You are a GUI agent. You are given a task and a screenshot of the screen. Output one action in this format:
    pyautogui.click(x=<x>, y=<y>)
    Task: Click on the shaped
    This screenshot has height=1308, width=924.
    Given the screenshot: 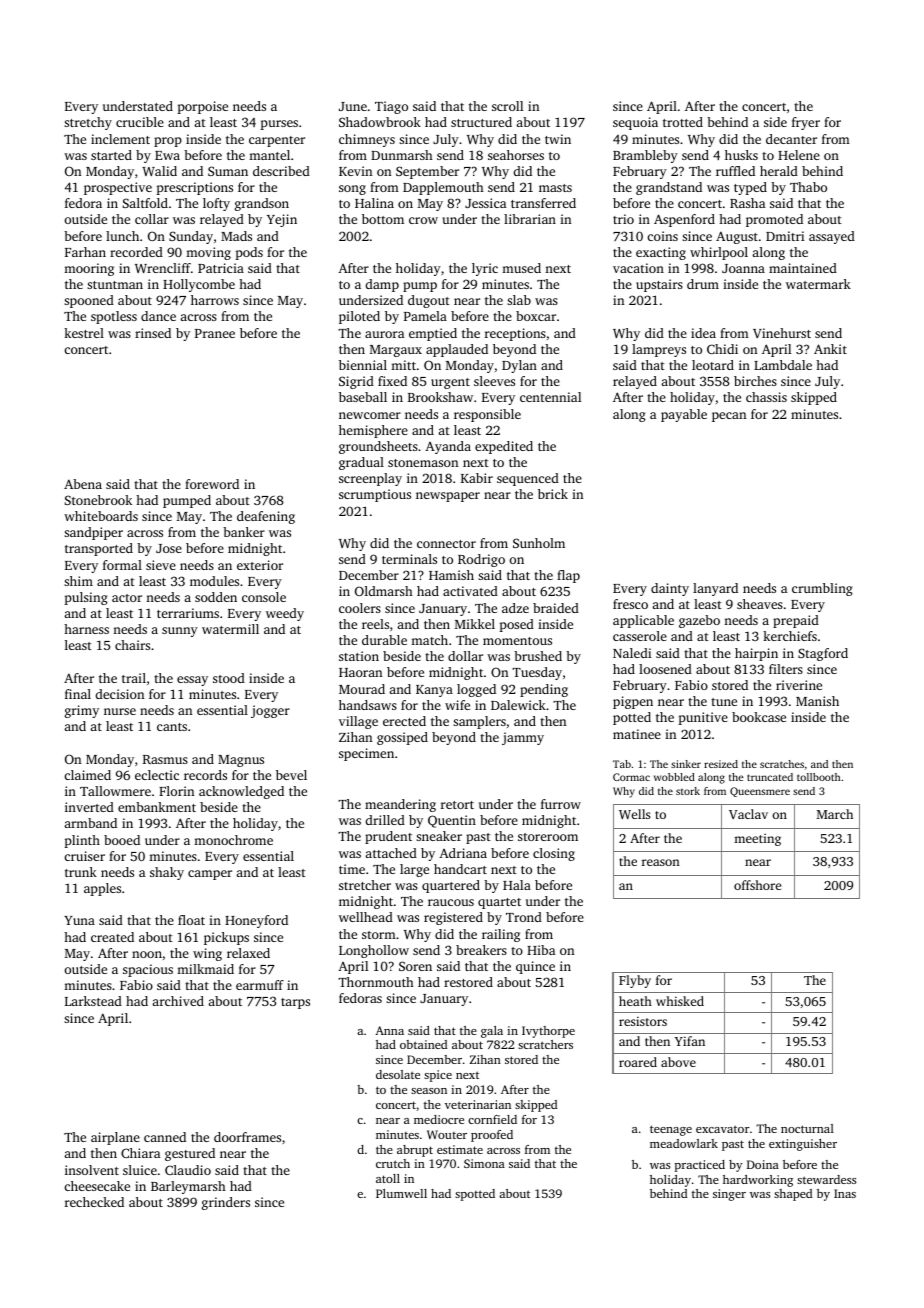 What is the action you would take?
    pyautogui.click(x=793, y=1195)
